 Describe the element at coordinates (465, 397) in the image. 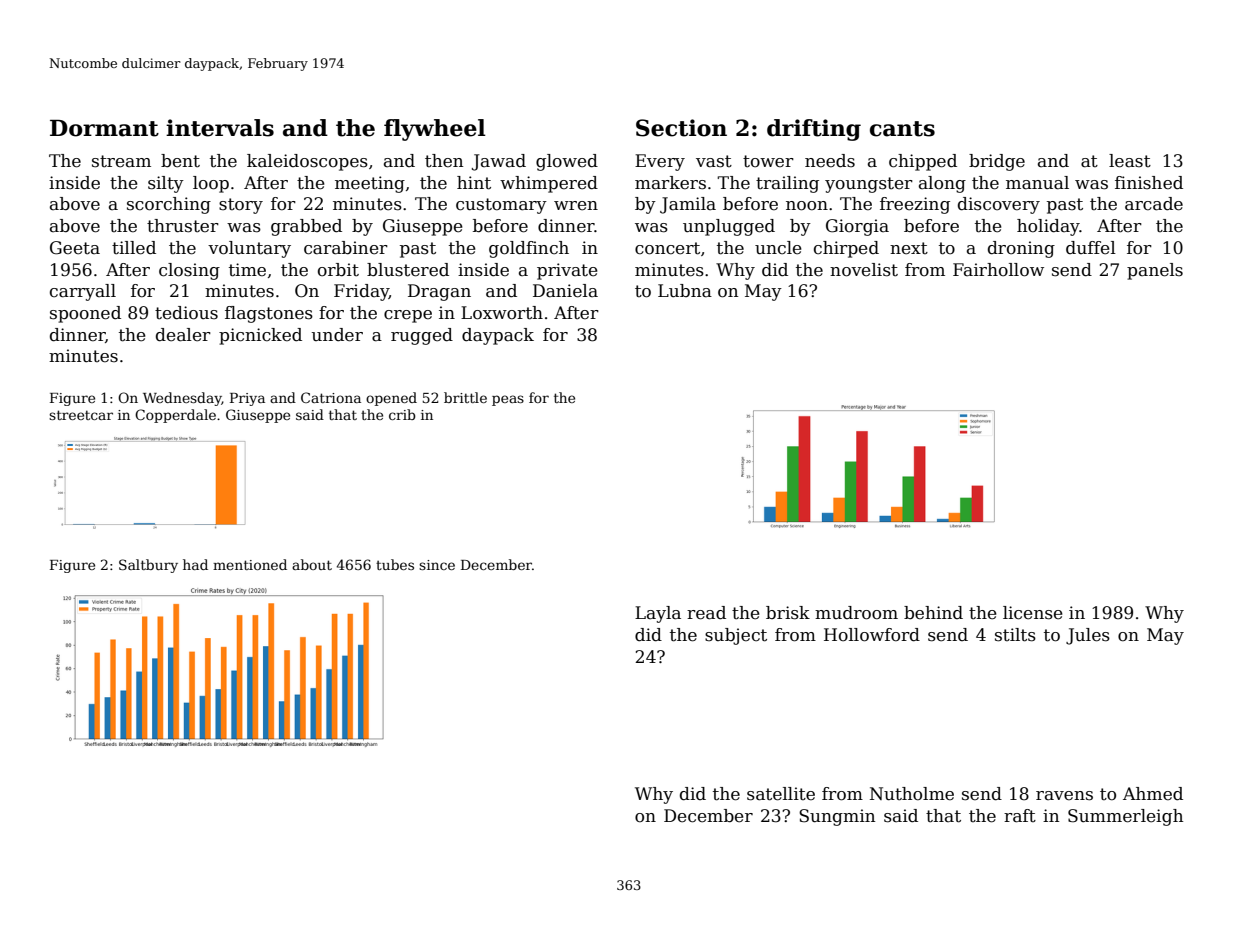

I see `brittle` at that location.
